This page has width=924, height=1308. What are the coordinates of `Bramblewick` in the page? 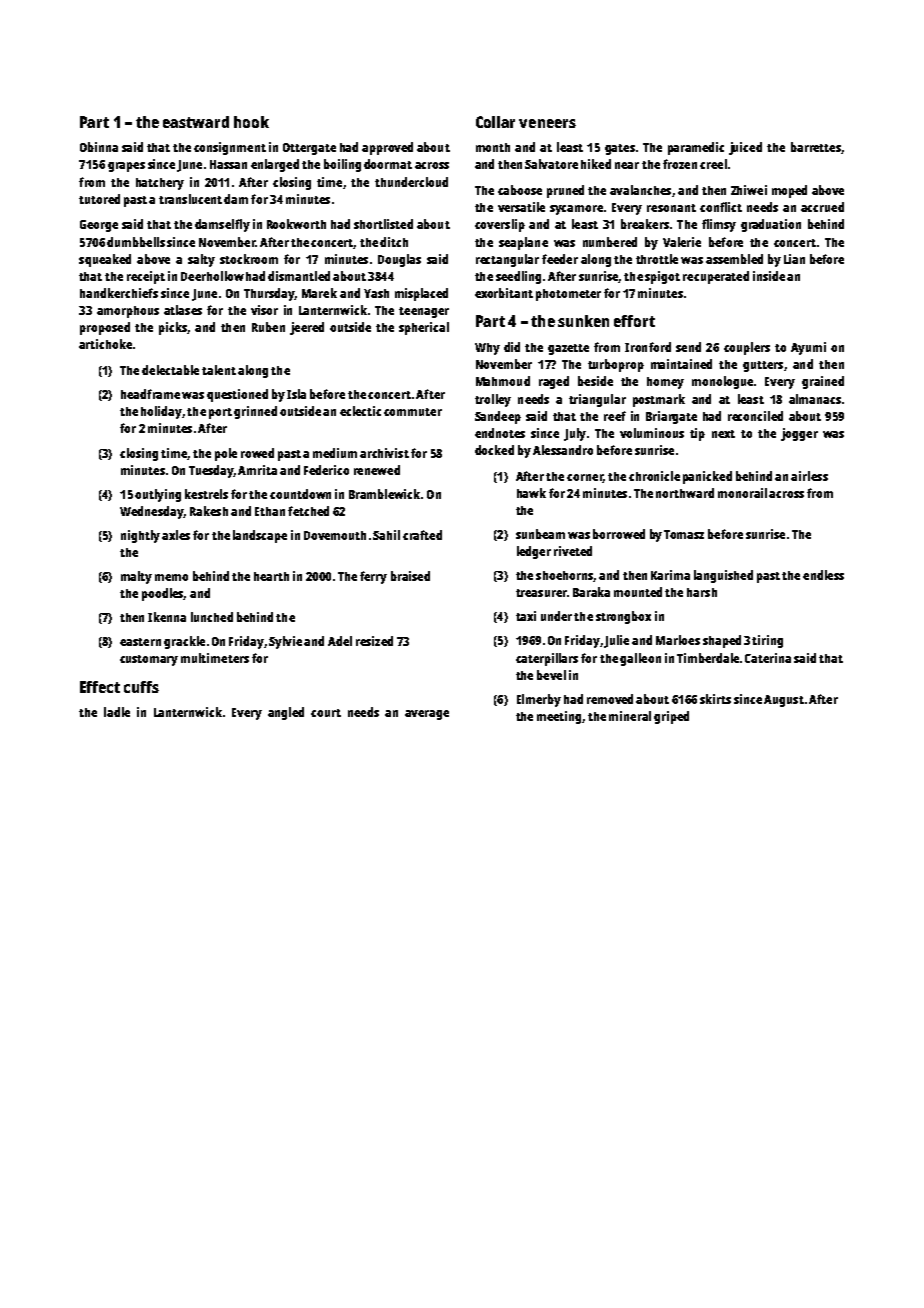 It's located at (384, 494).
